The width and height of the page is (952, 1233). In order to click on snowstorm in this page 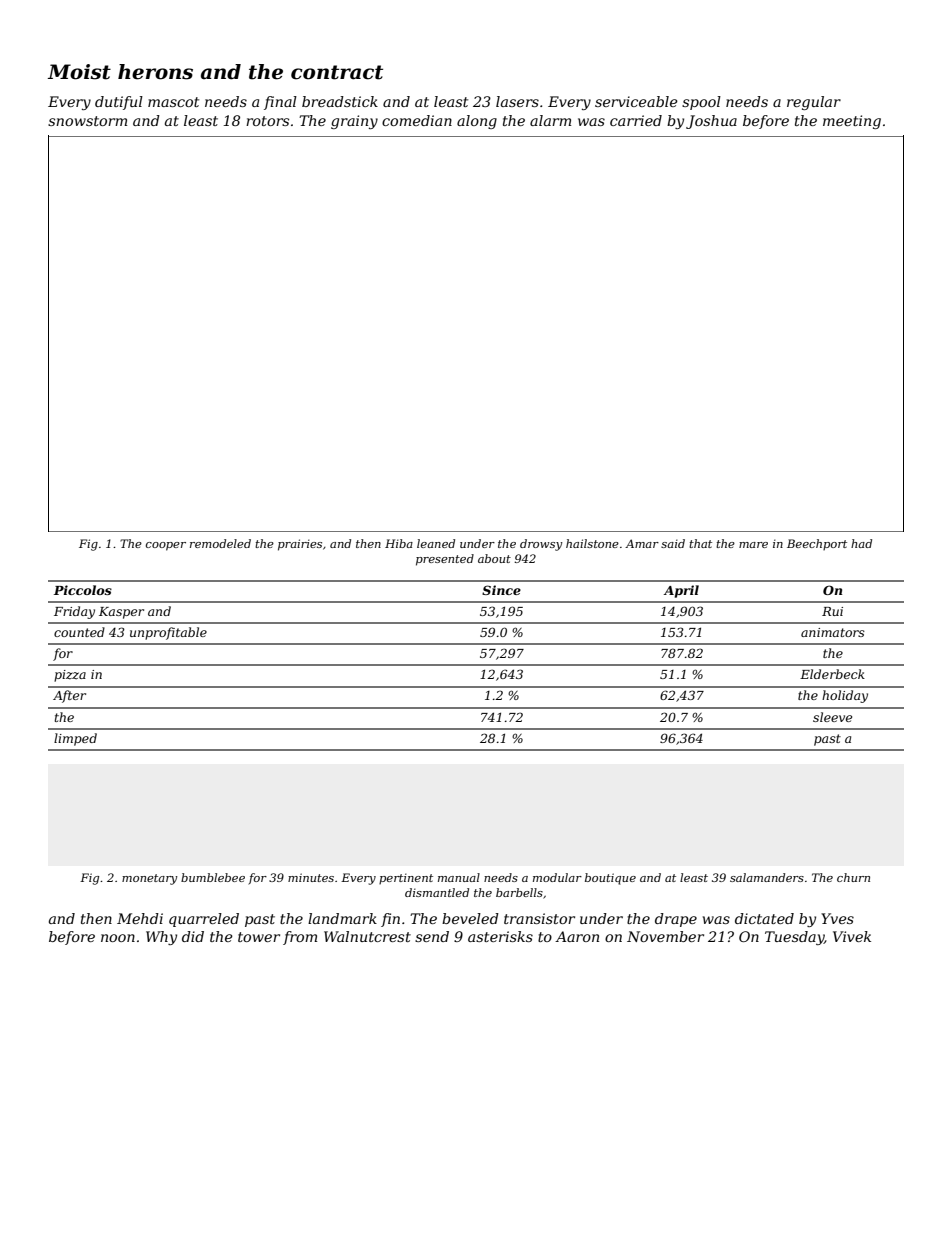, I will do `click(87, 121)`.
